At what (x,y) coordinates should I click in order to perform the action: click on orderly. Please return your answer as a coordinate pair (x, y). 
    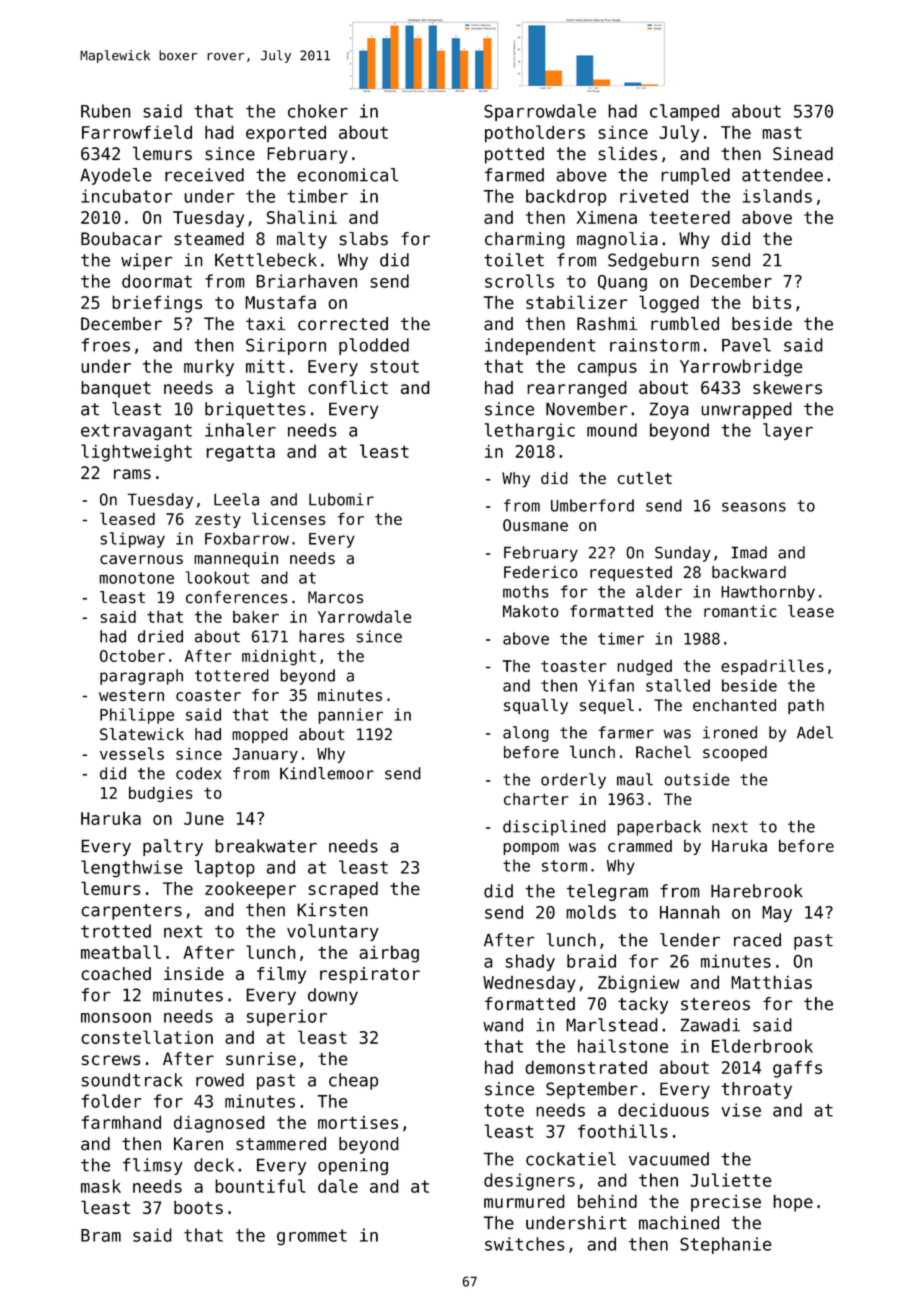
    Looking at the image, I should click on (573, 781).
